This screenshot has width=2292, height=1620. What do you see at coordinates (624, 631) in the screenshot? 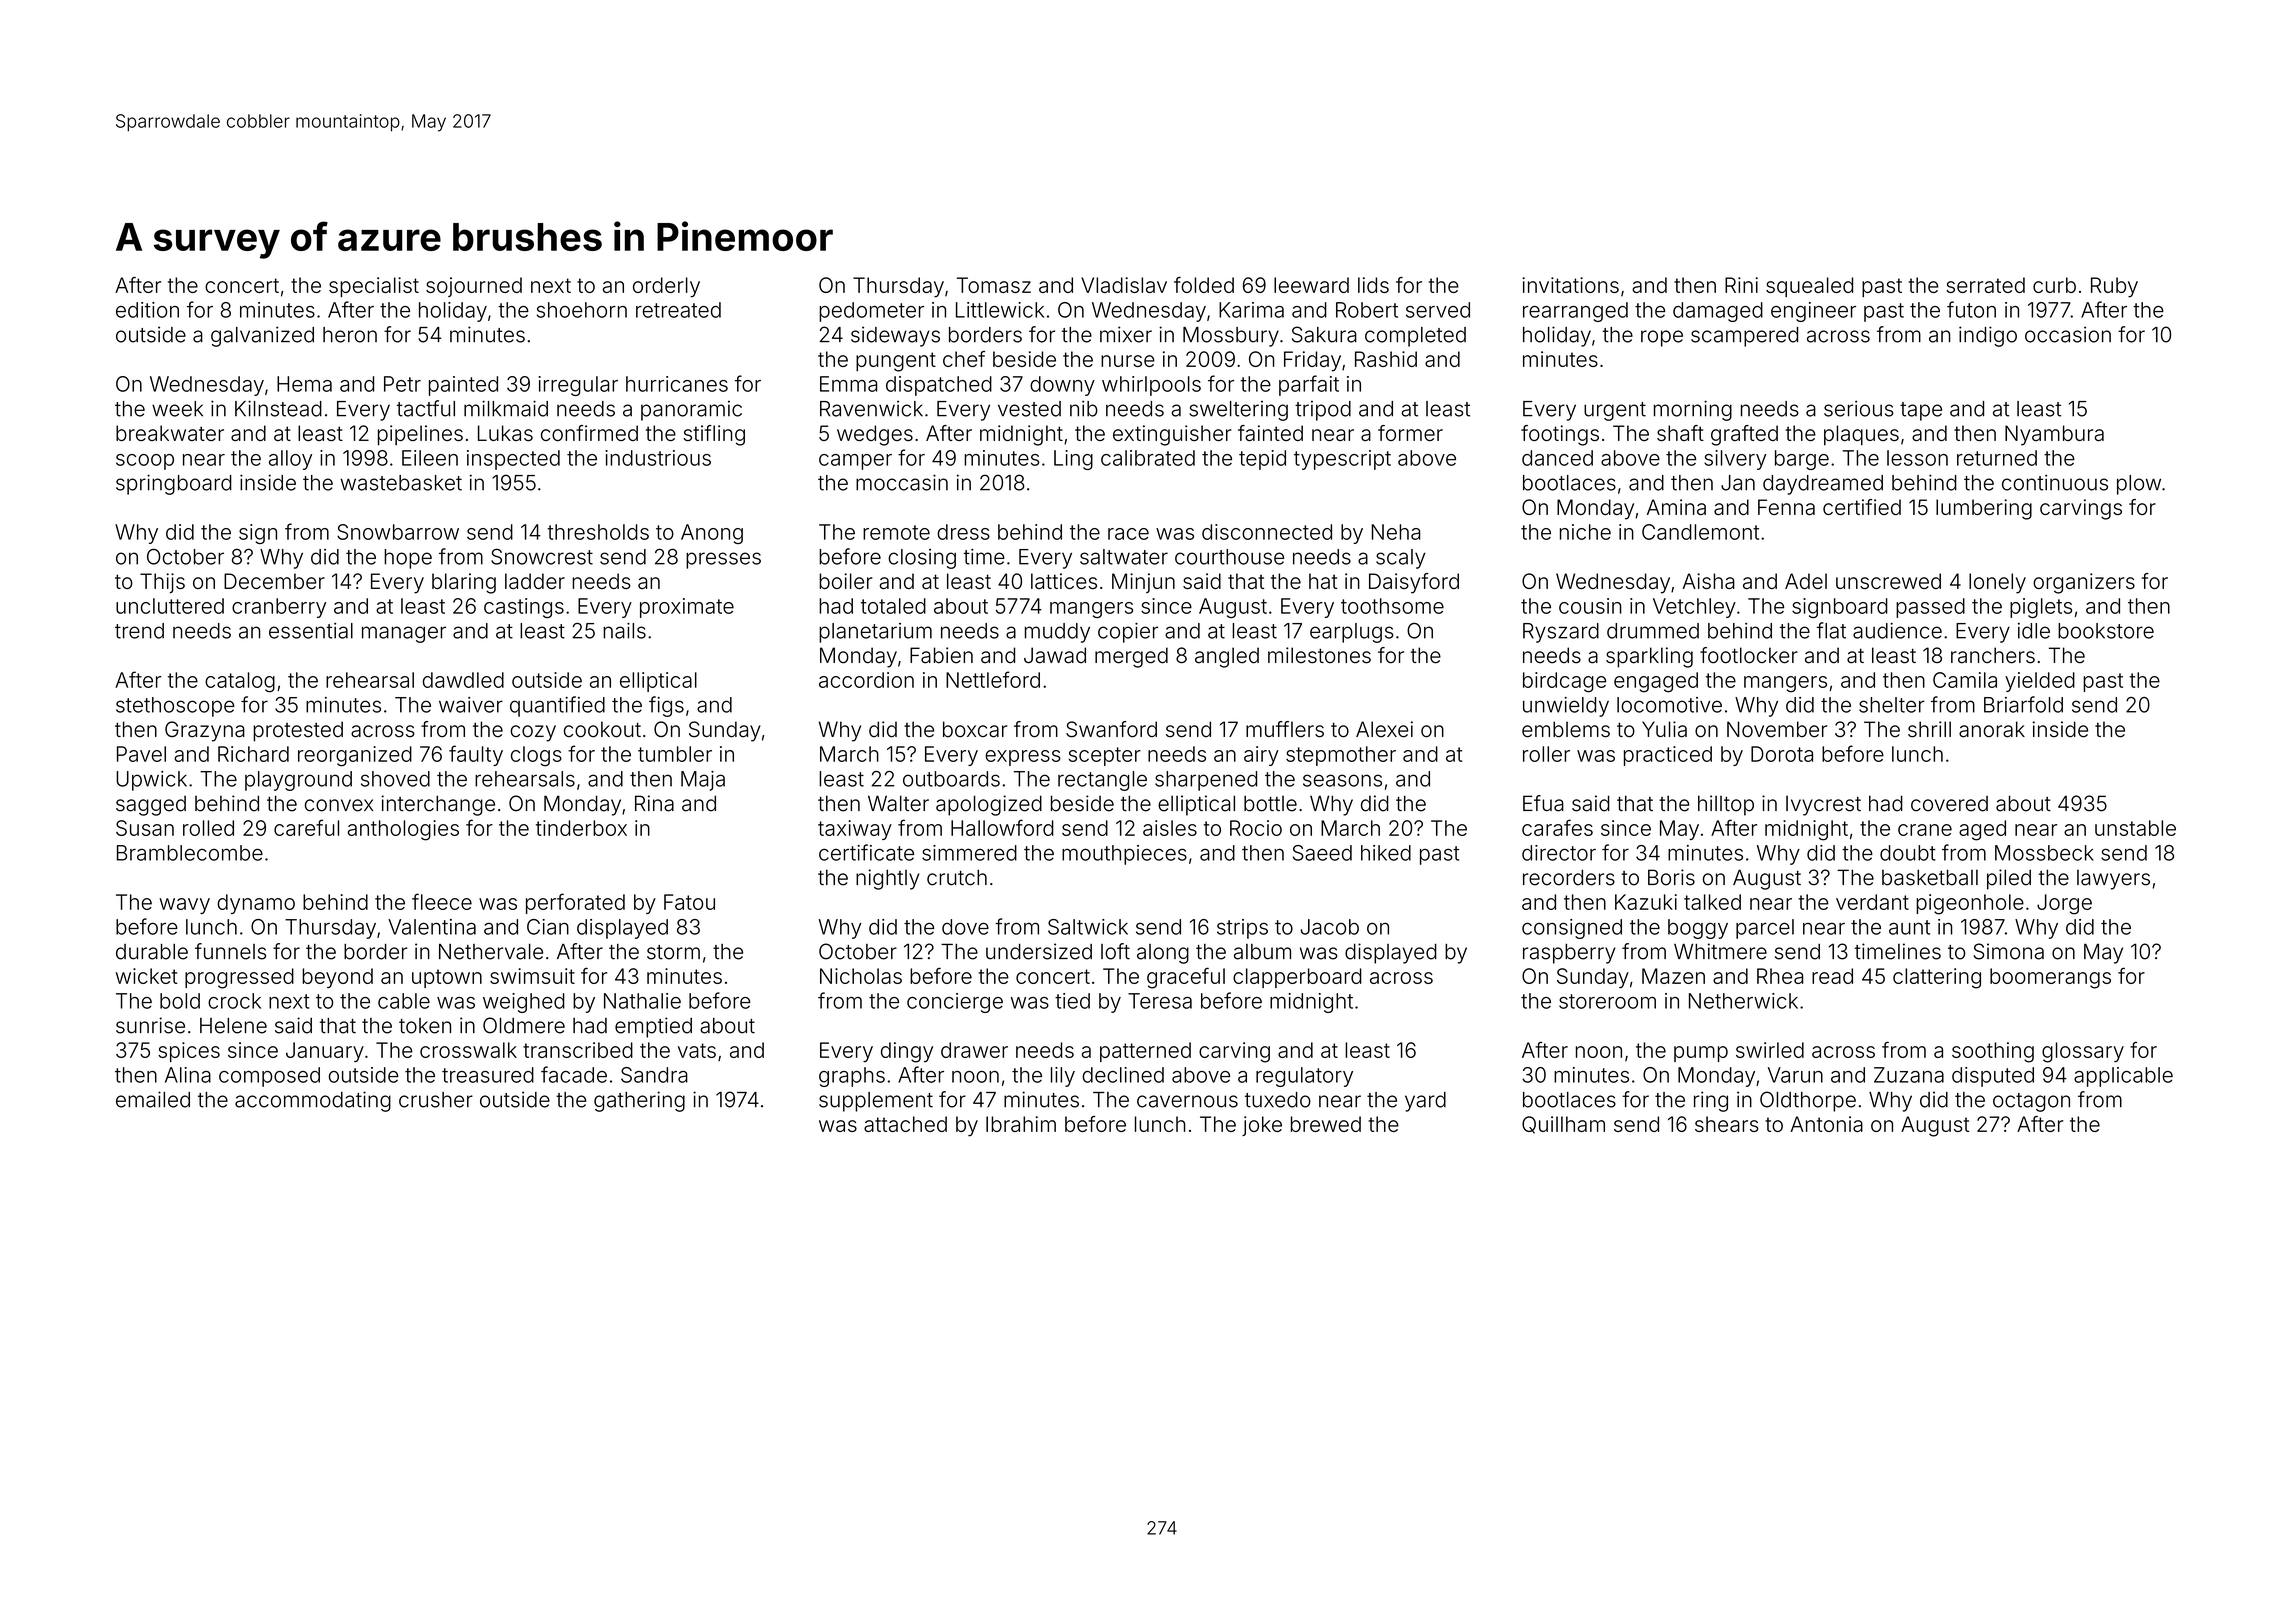
I see `nails` at bounding box center [624, 631].
